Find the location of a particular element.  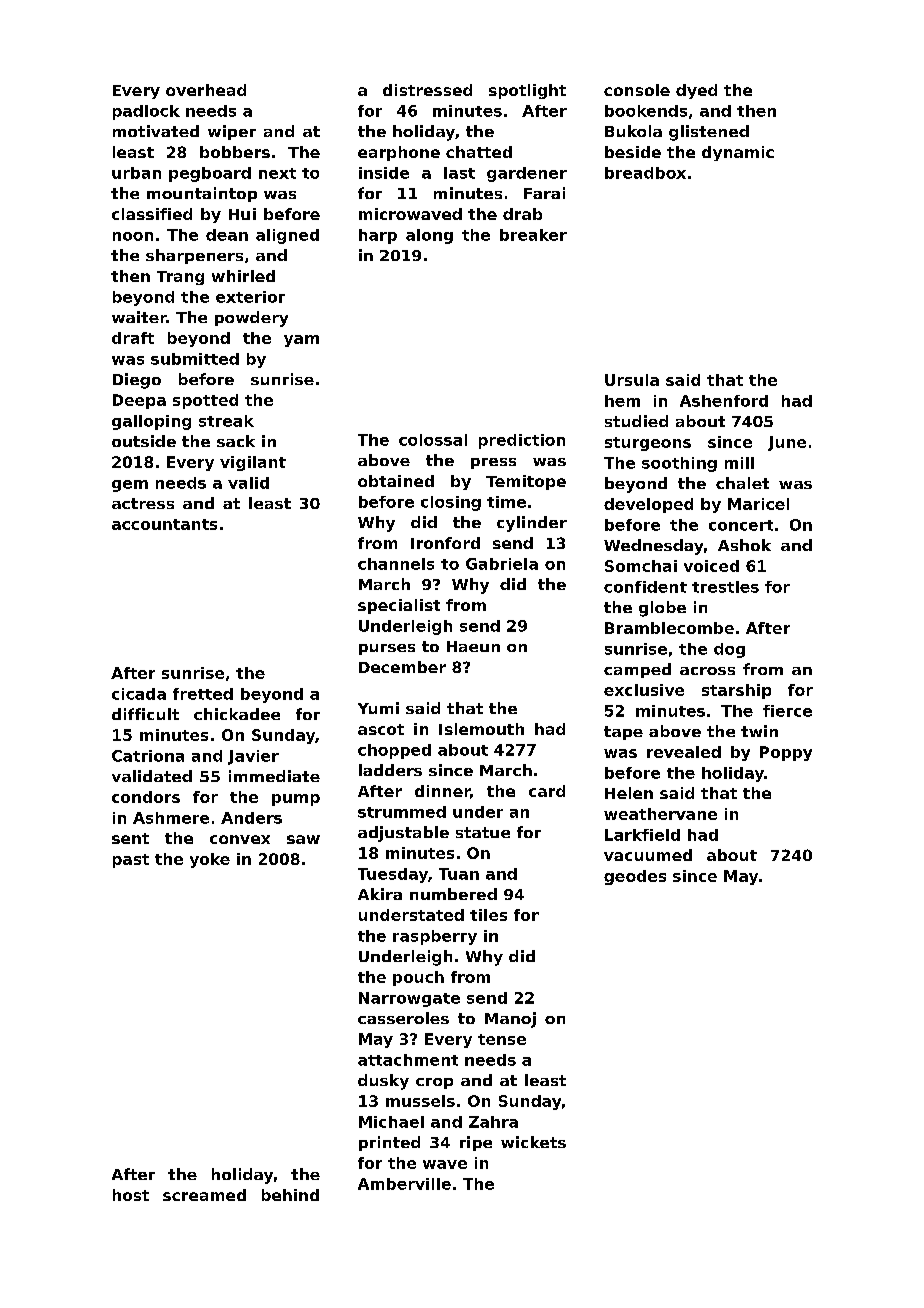

geodes is located at coordinates (635, 877).
